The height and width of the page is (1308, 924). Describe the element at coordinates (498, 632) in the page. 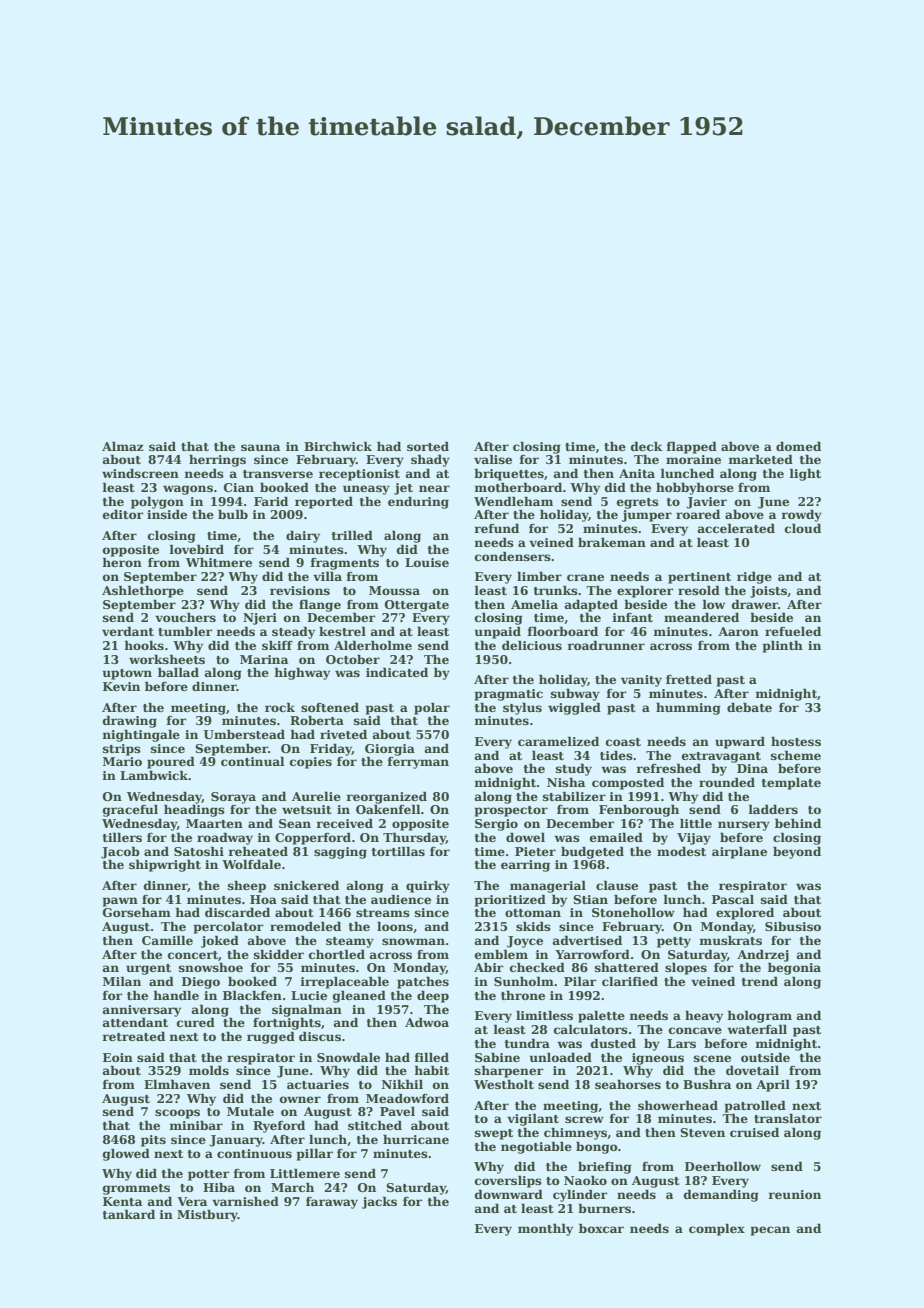

I see `unpaid` at that location.
